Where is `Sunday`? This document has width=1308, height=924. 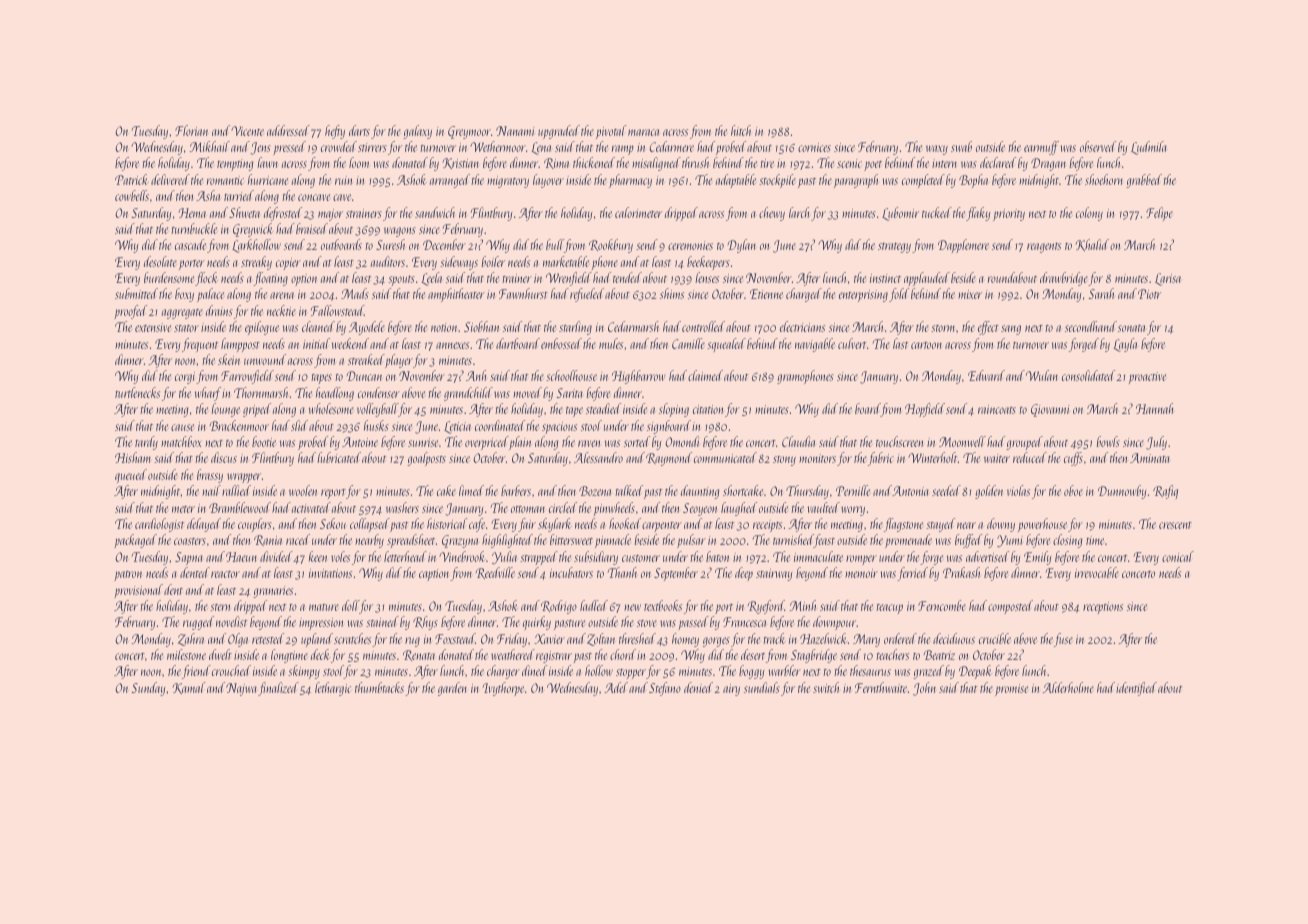 Sunday is located at coordinates (148, 689).
